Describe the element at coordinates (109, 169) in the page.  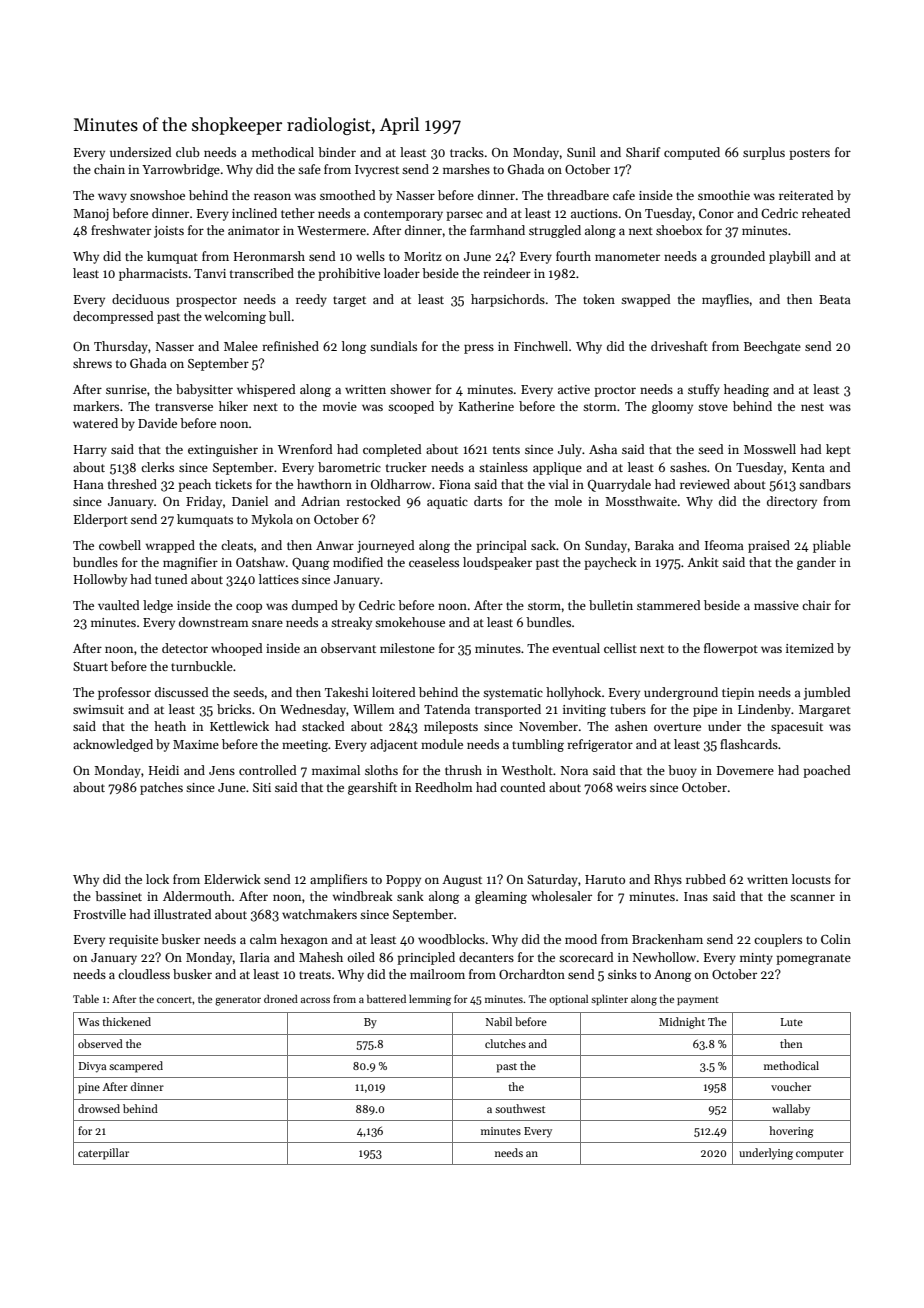
I see `chain` at that location.
